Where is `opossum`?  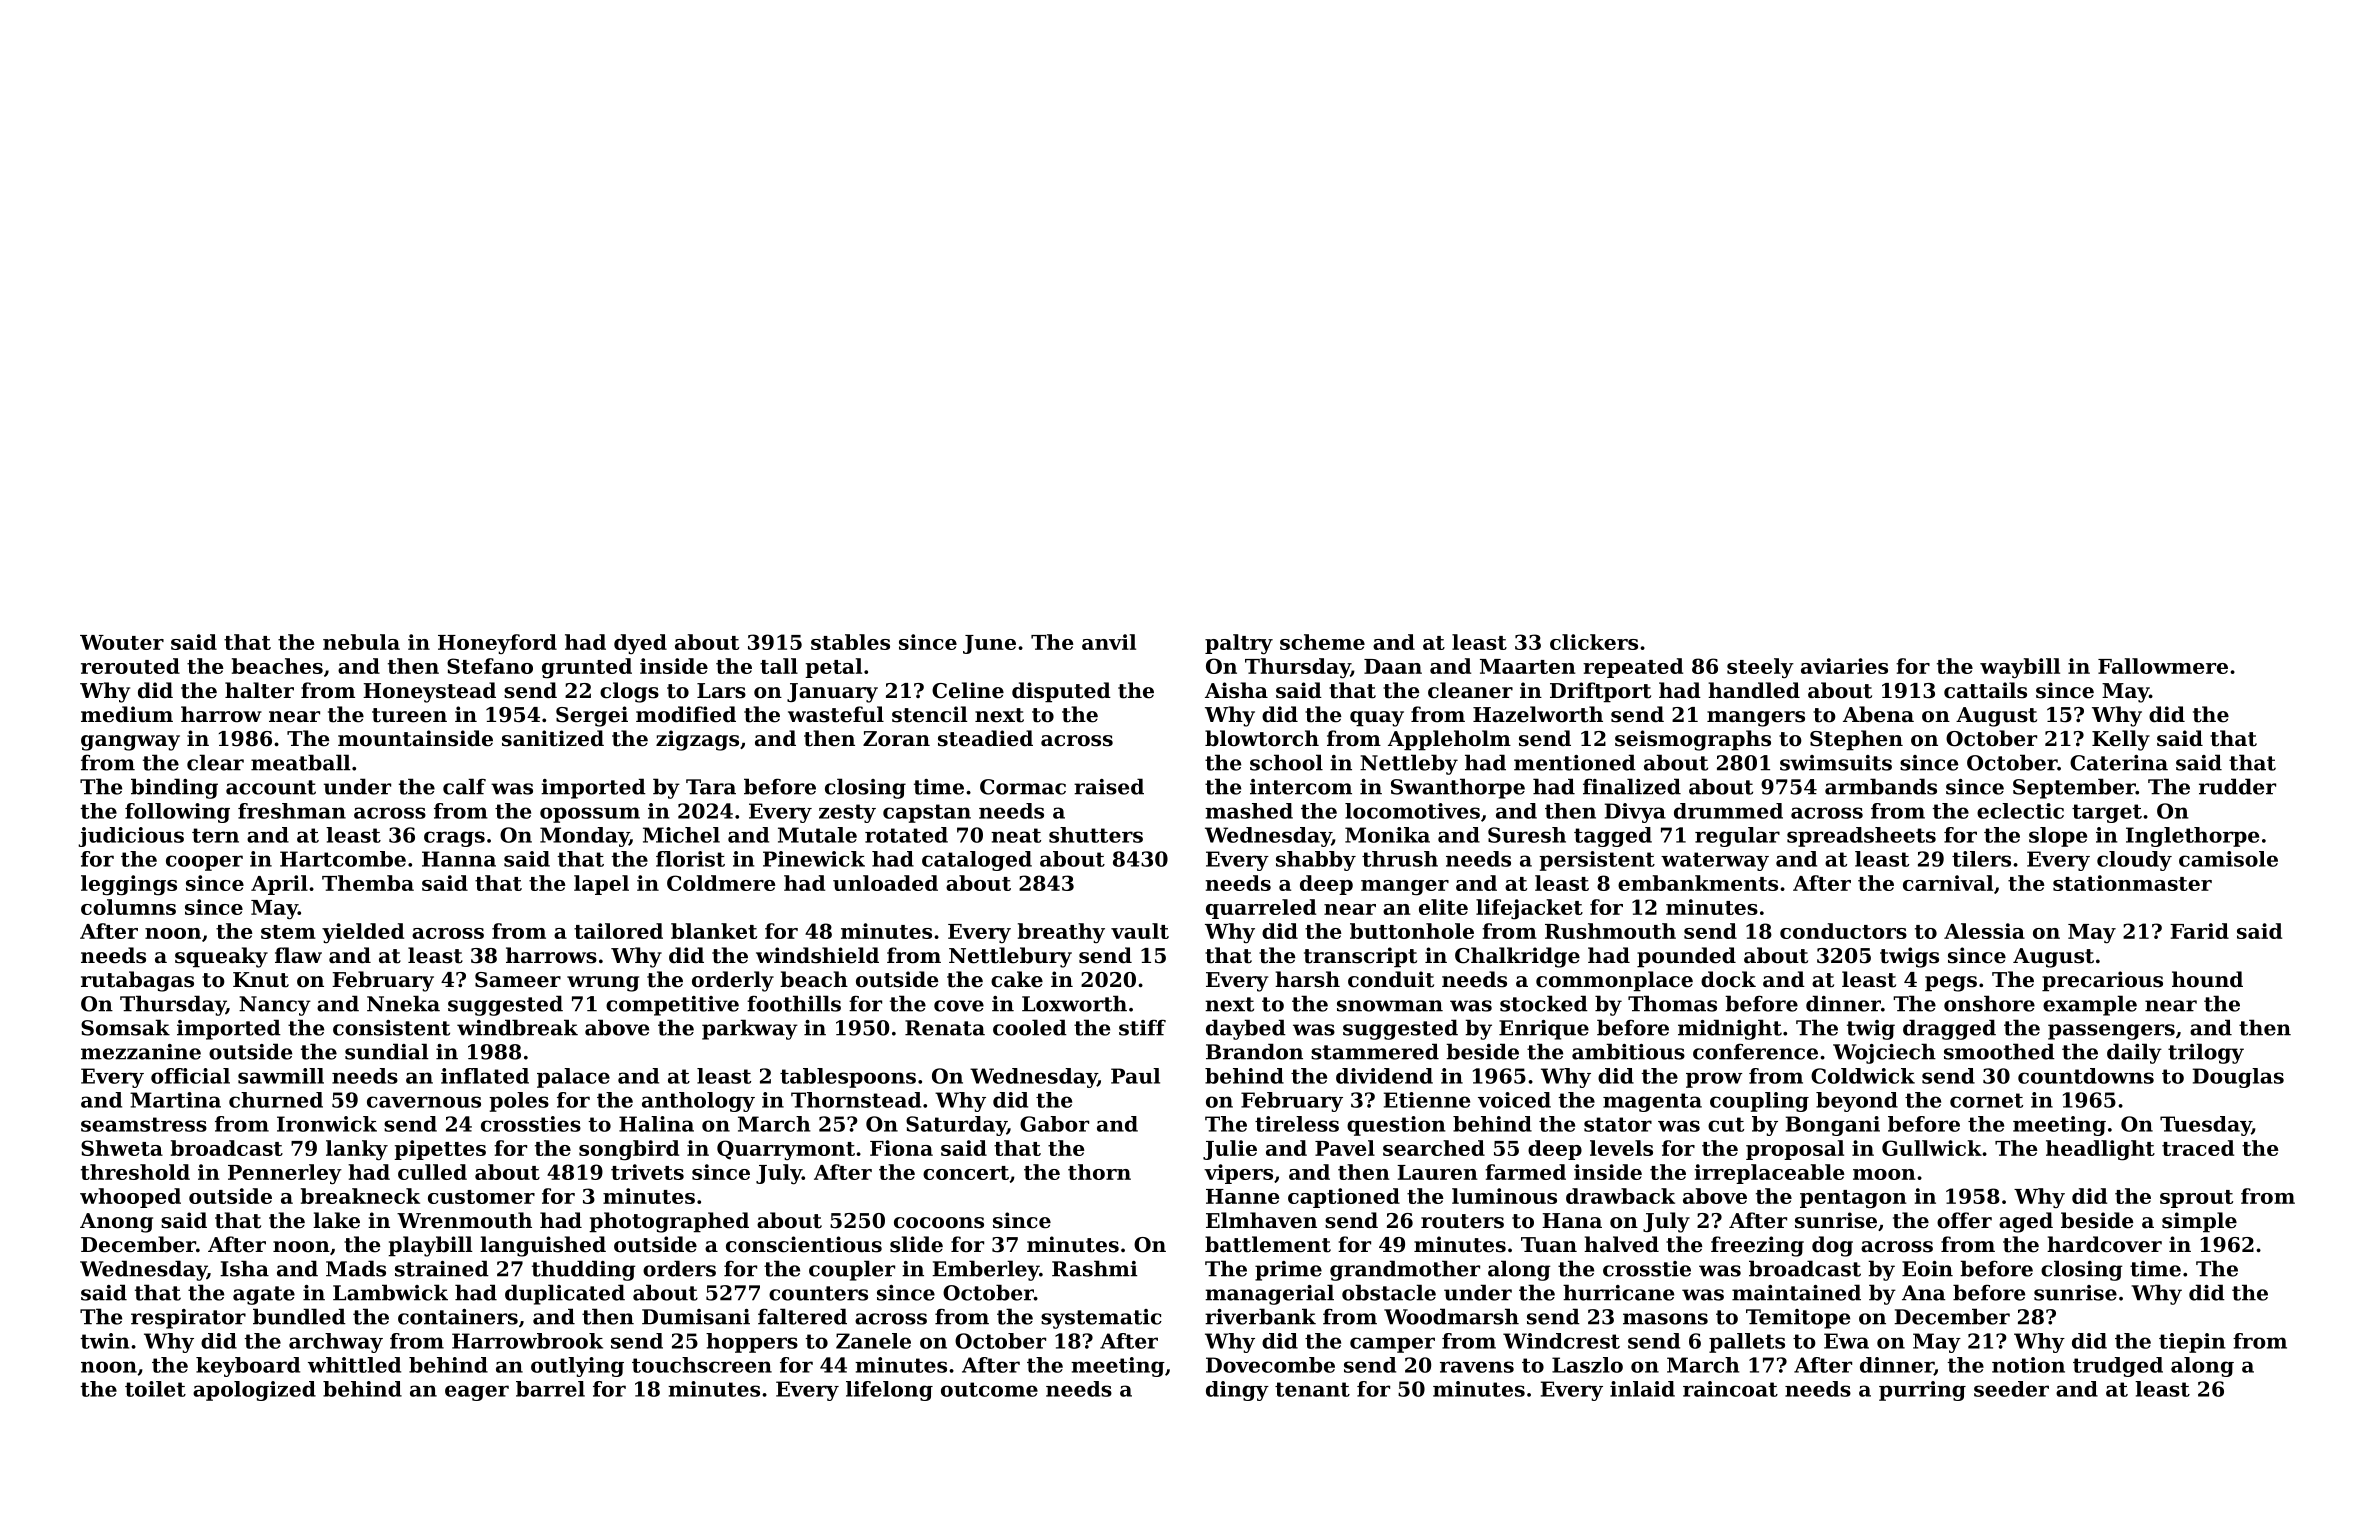
opossum is located at coordinates (590, 815).
